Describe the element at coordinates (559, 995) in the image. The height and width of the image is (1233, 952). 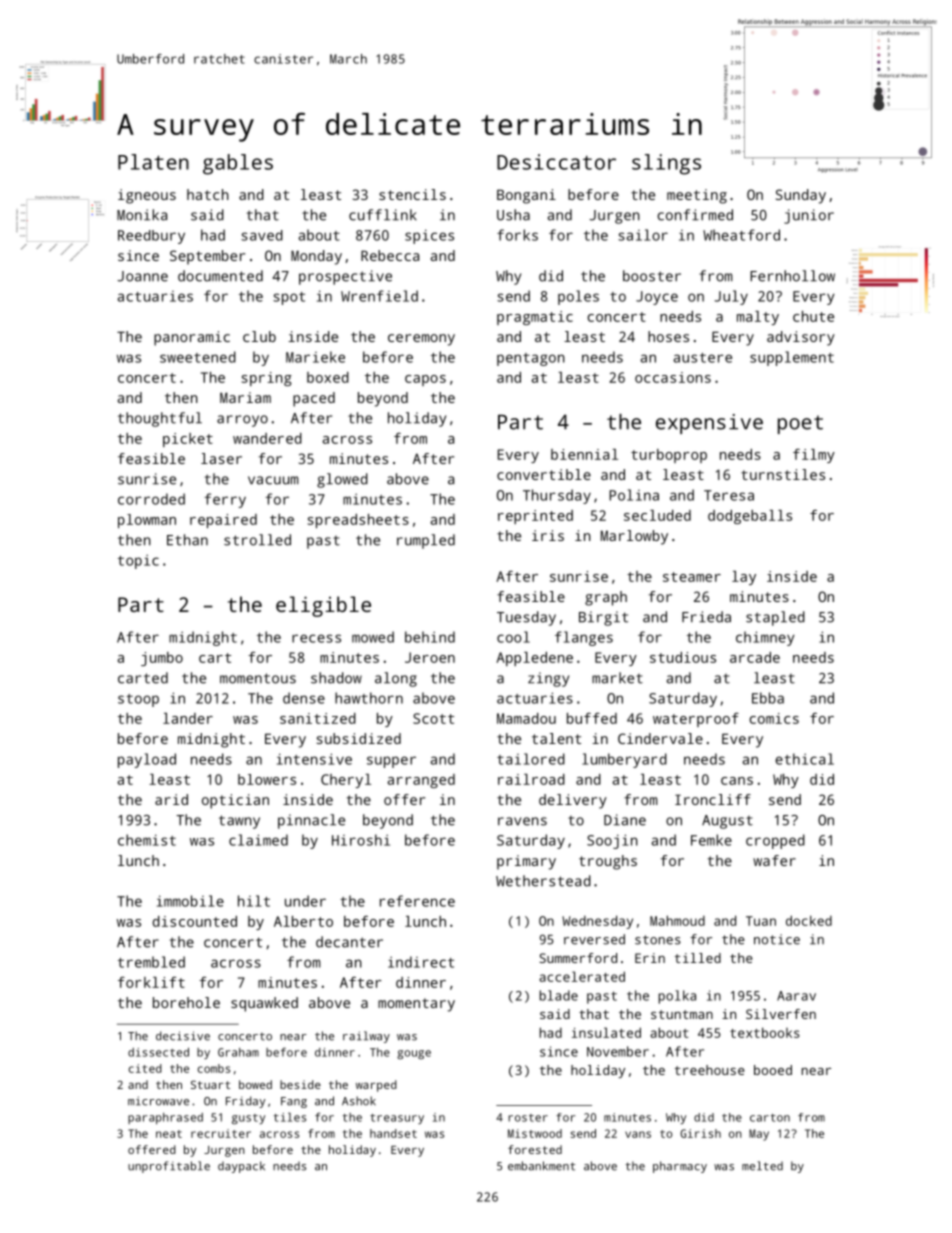
I see `blade` at that location.
